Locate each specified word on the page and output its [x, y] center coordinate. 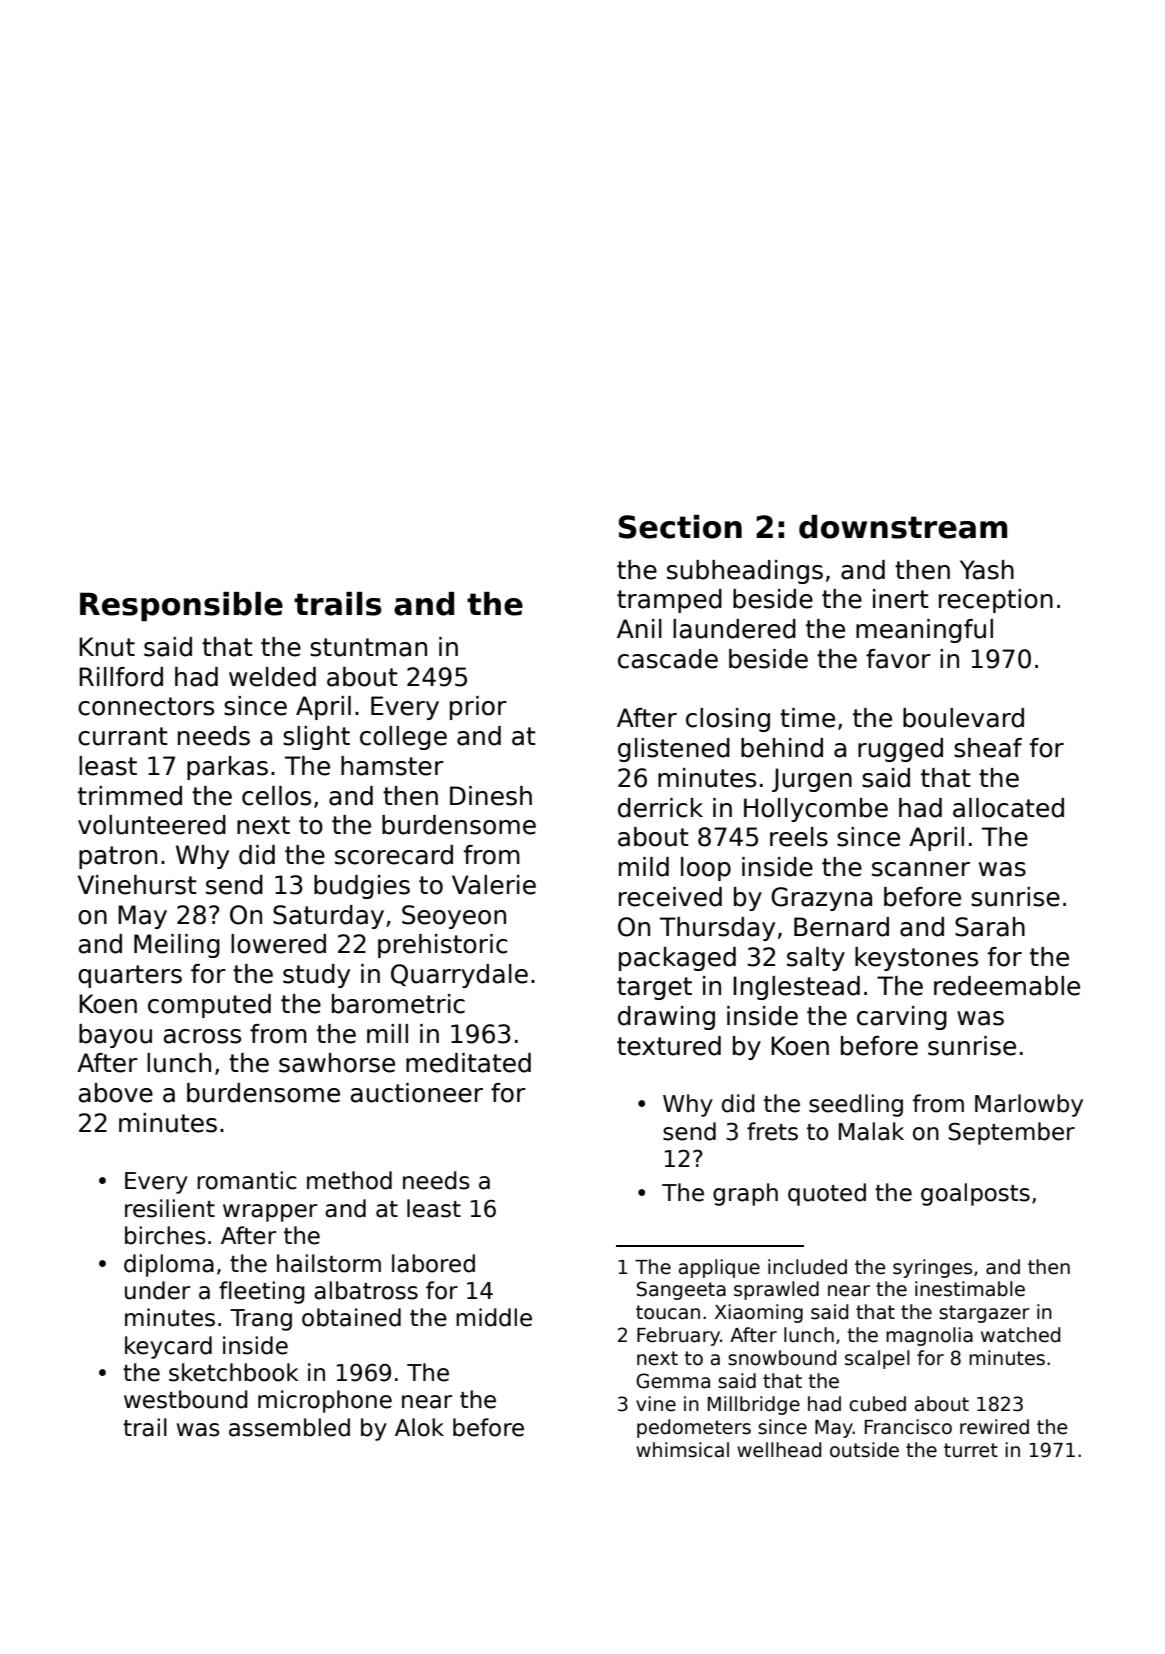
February [678, 1336]
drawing [666, 1018]
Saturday [328, 917]
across [202, 1036]
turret [971, 1450]
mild [644, 867]
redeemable [1007, 986]
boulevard [963, 718]
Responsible [181, 606]
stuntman [368, 647]
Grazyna [821, 899]
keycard [168, 1347]
